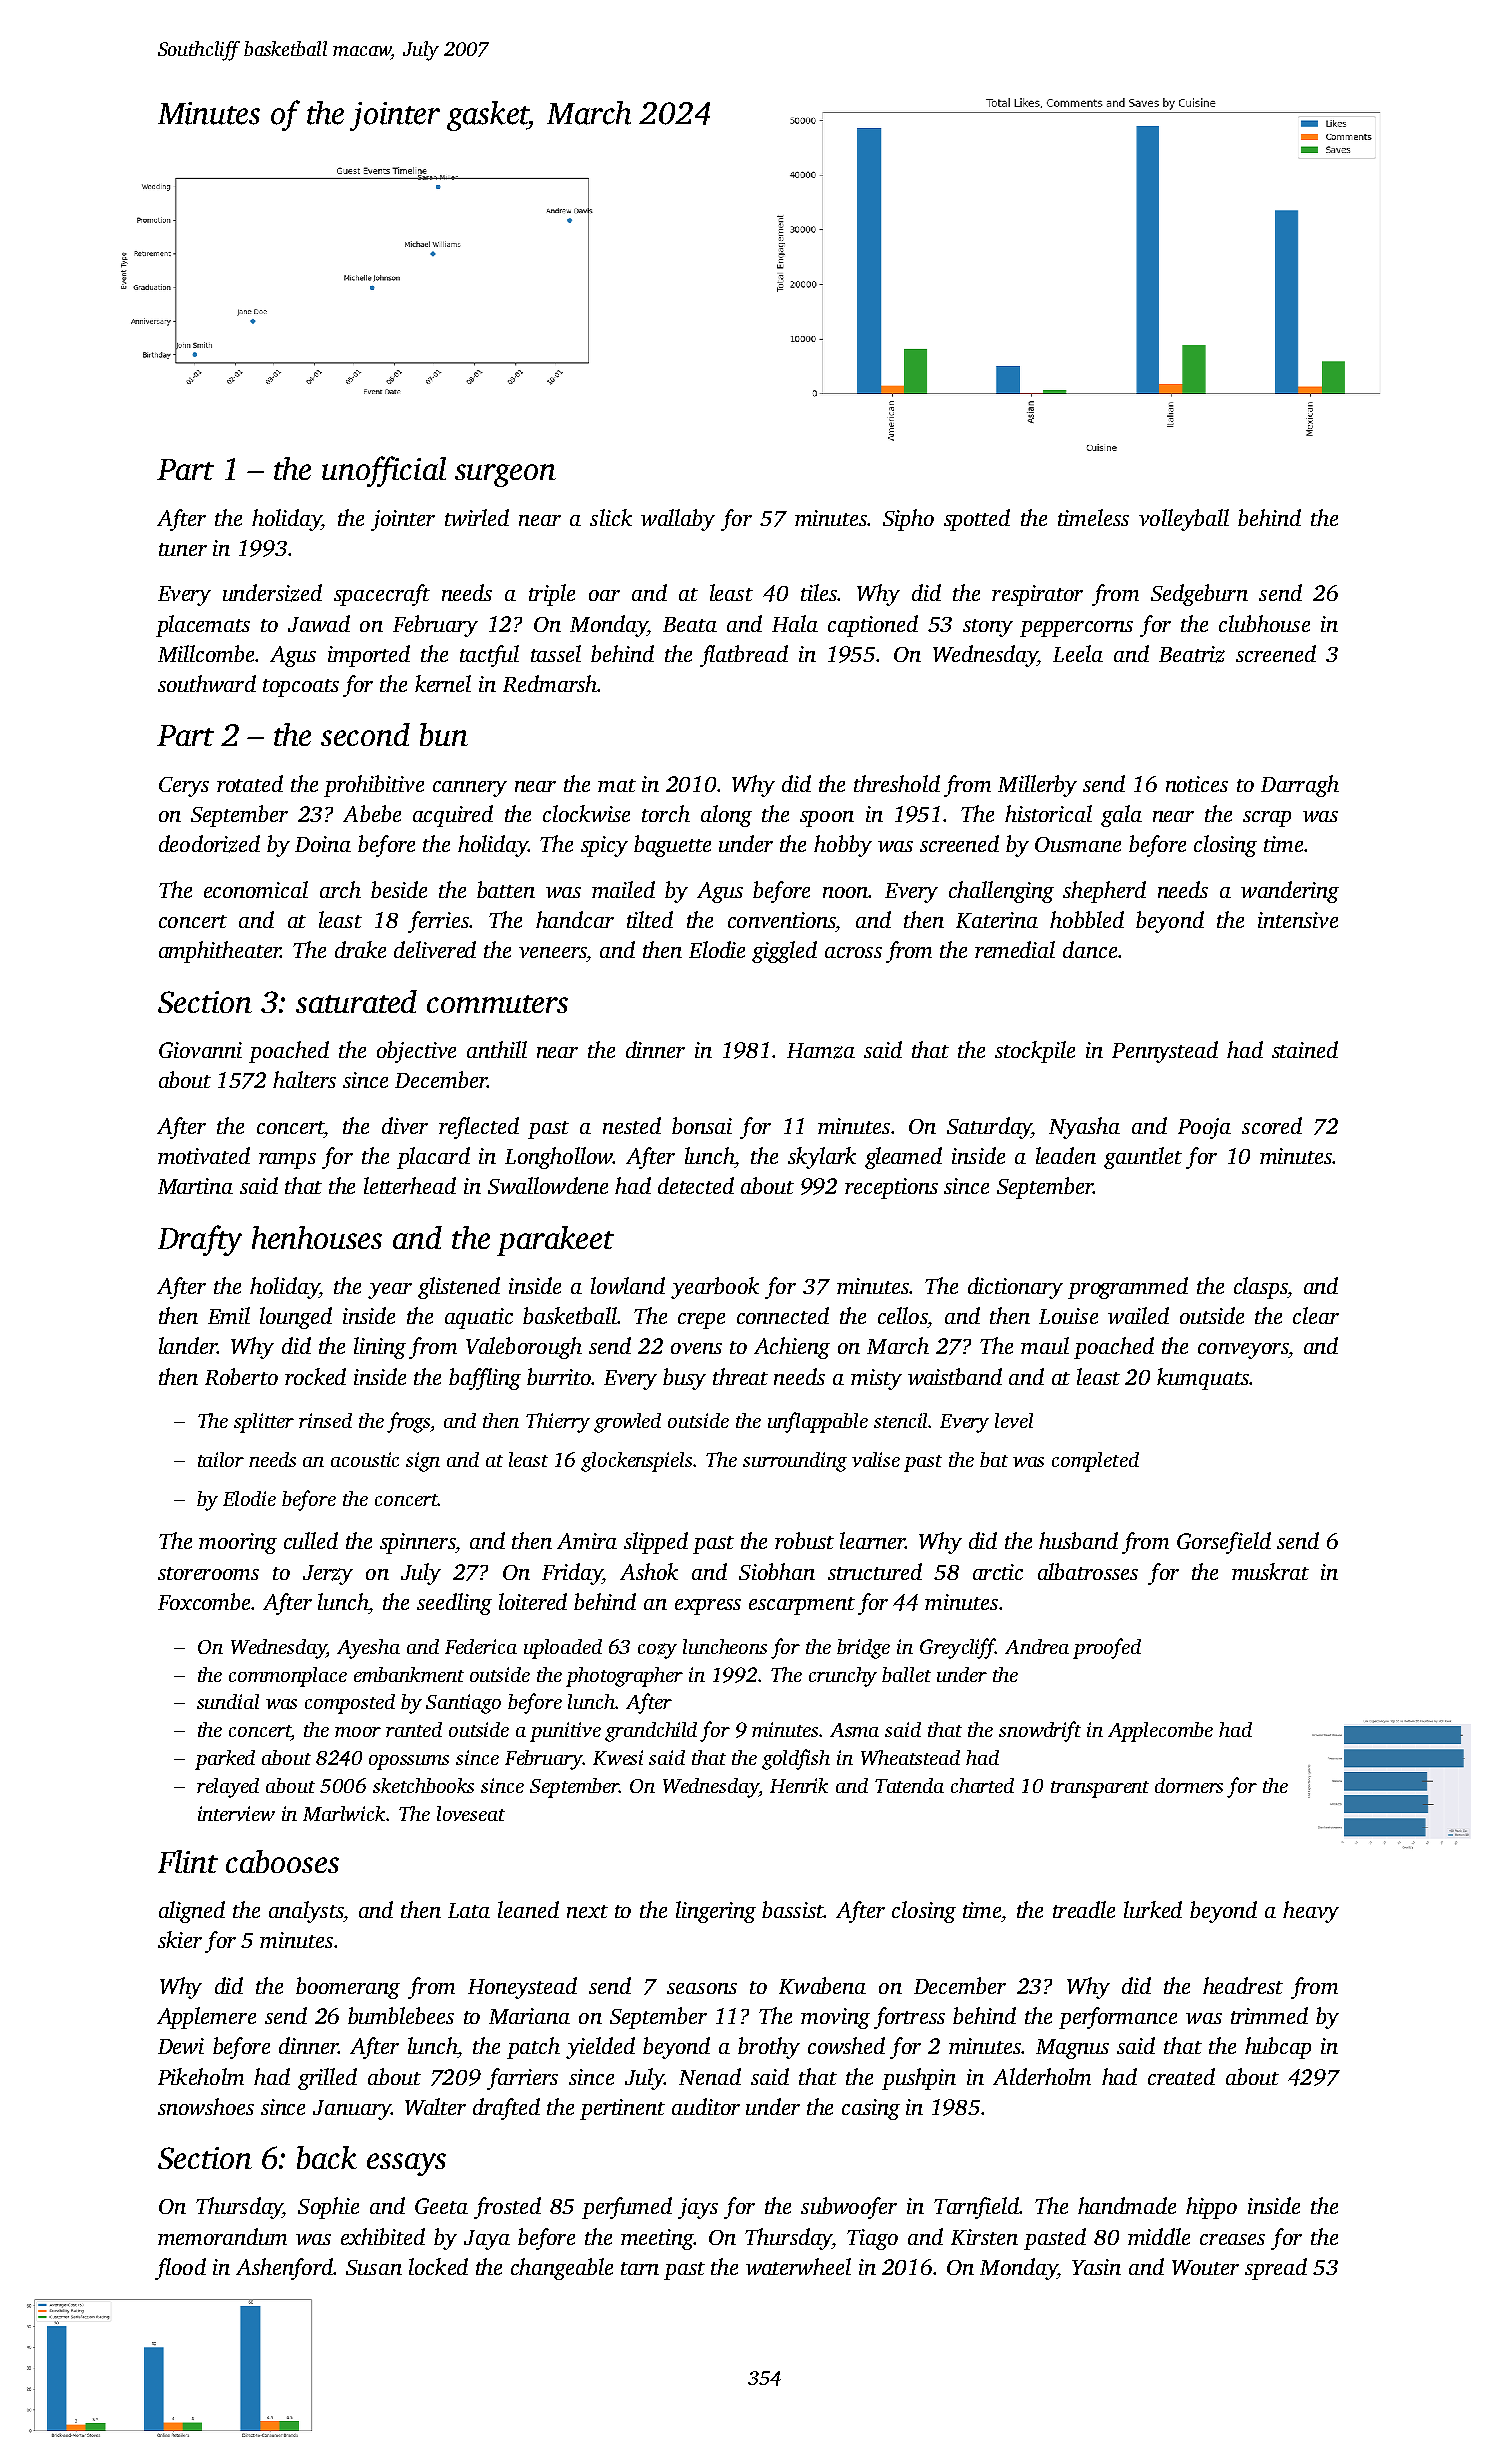 The height and width of the screenshot is (2464, 1496). I want to click on placard, so click(433, 1158).
